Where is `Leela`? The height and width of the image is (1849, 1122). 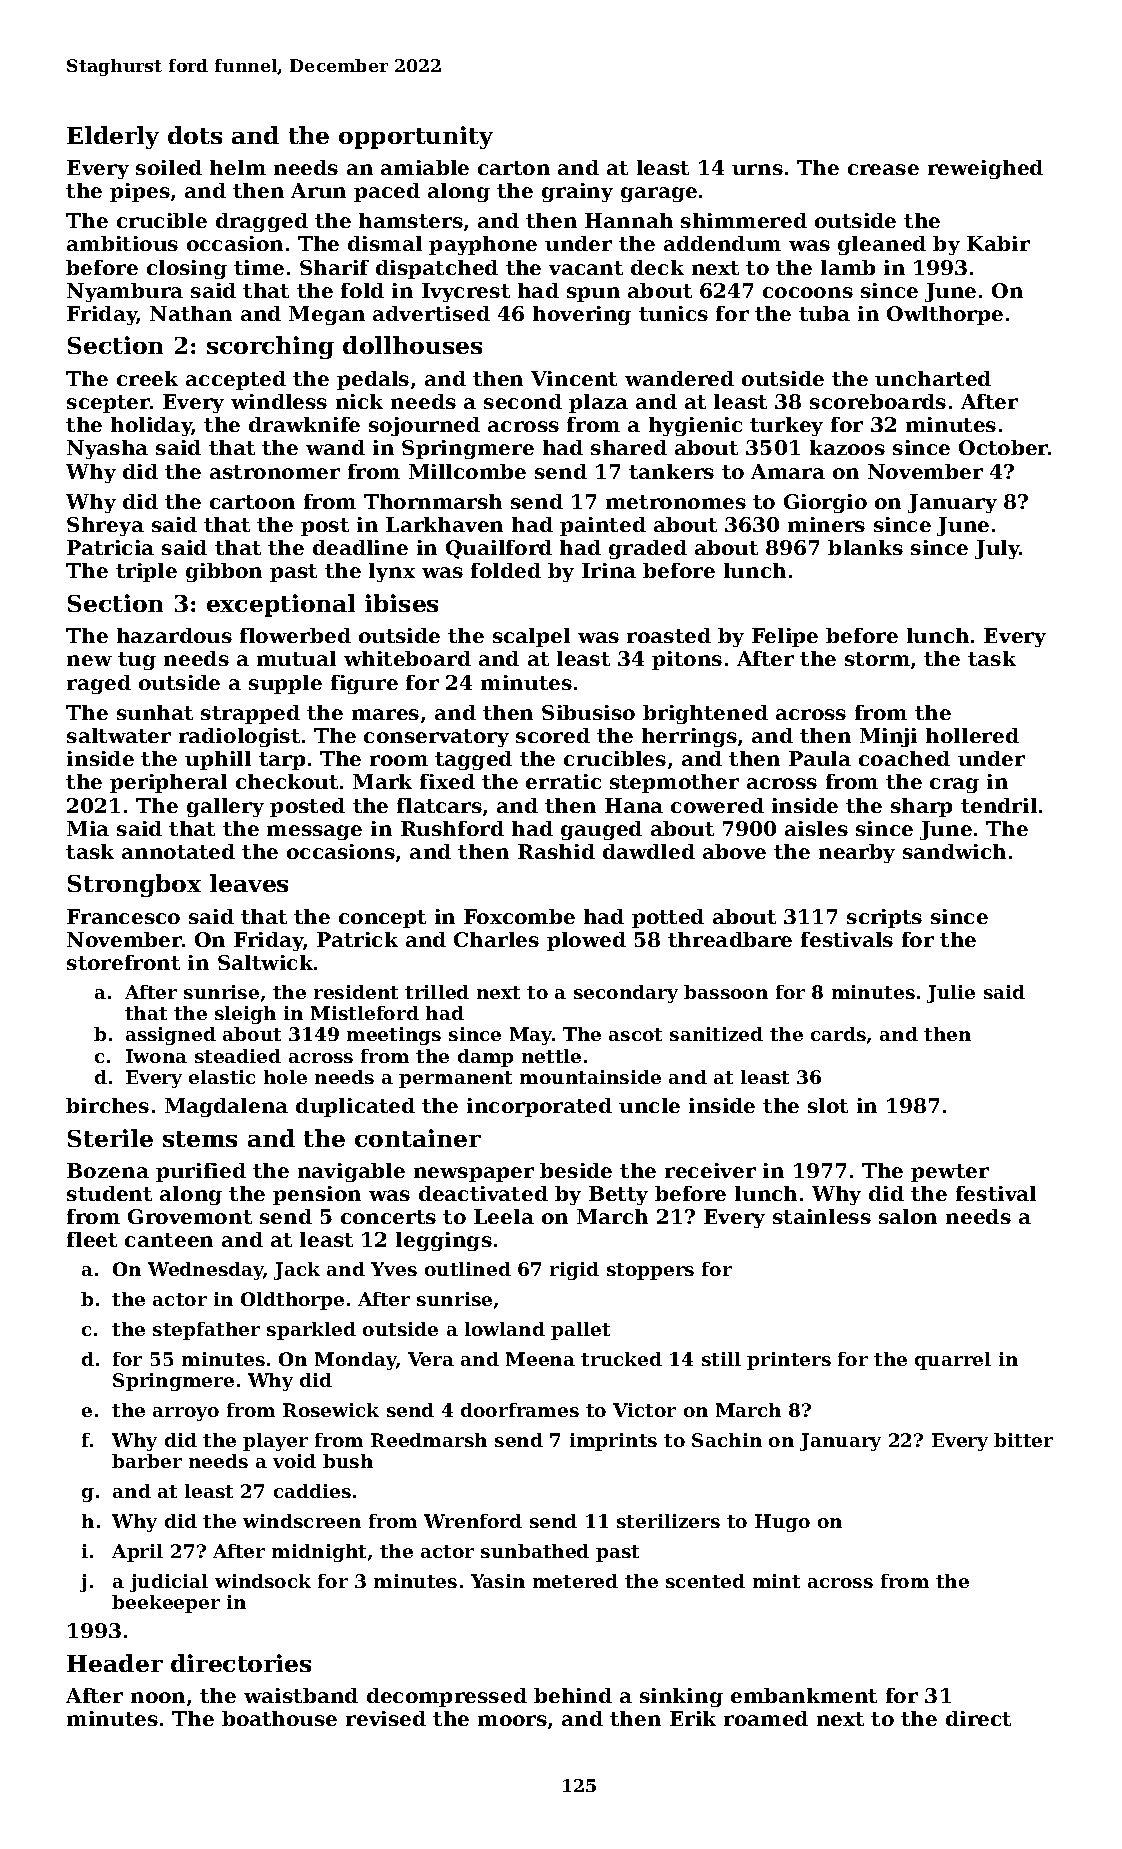 Leela is located at coordinates (504, 1216).
